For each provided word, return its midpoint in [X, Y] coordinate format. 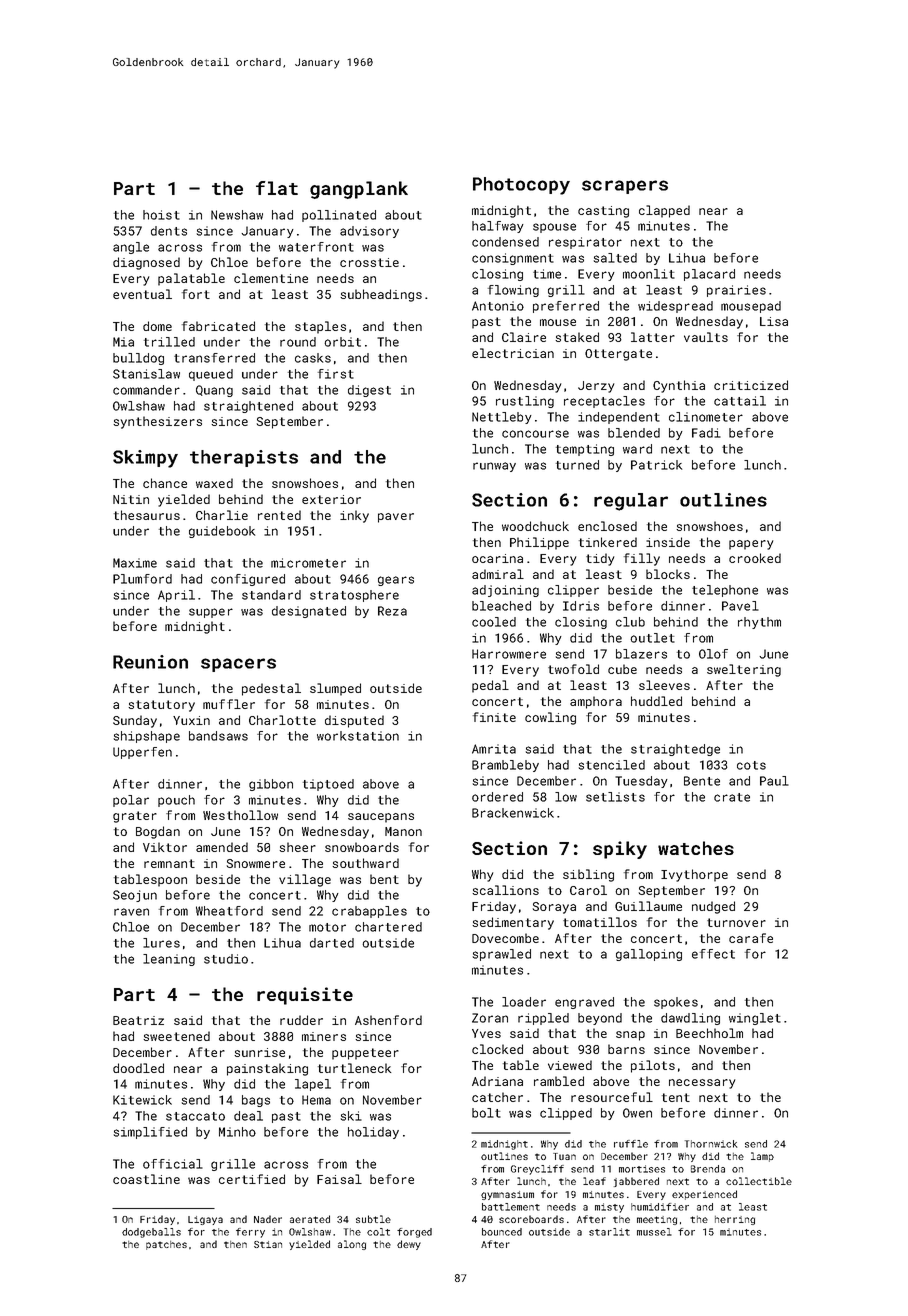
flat [277, 188]
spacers [238, 665]
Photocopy [521, 186]
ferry [250, 1233]
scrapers [625, 187]
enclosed [607, 526]
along [352, 1245]
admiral [498, 574]
